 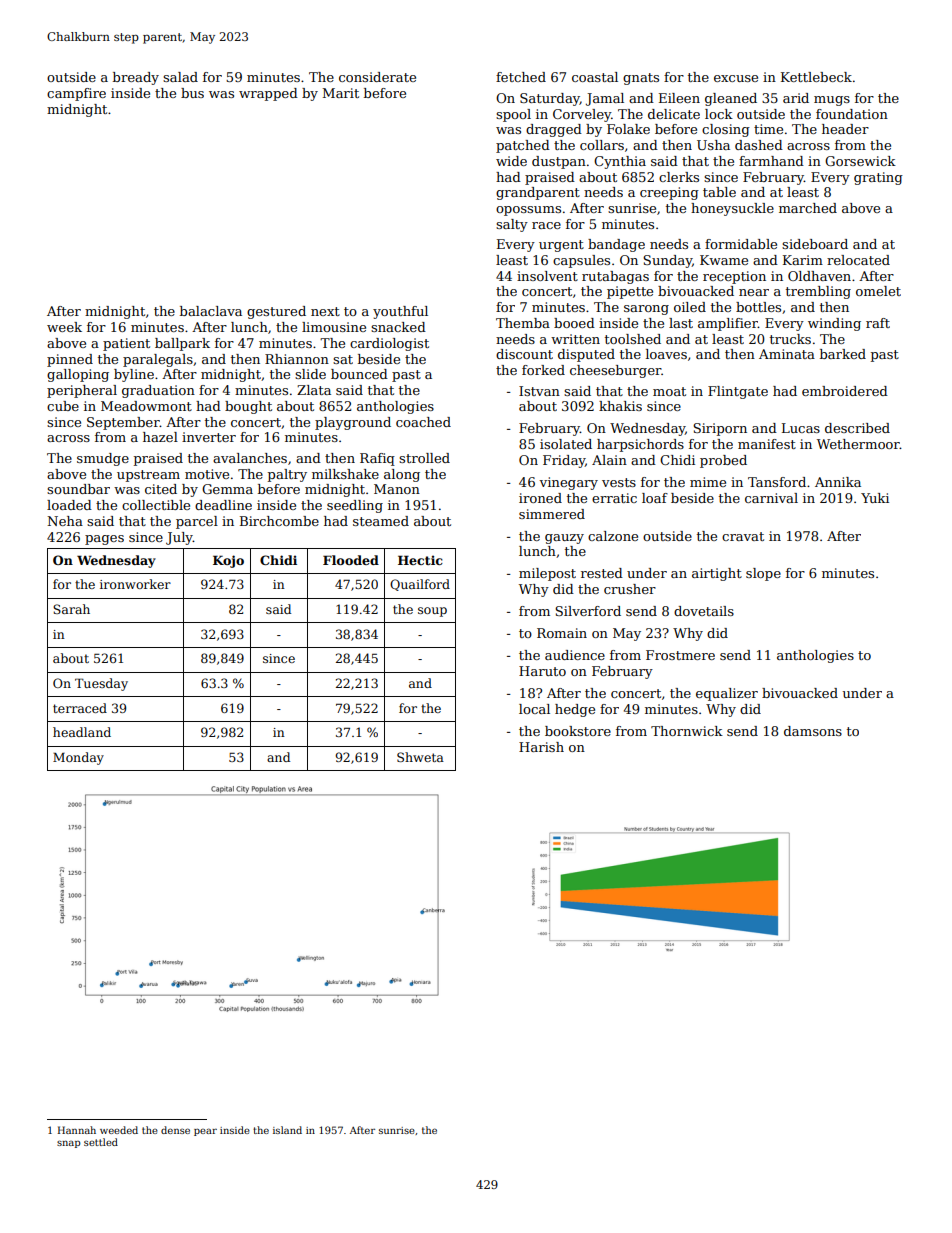 I want to click on damsons, so click(x=813, y=731).
